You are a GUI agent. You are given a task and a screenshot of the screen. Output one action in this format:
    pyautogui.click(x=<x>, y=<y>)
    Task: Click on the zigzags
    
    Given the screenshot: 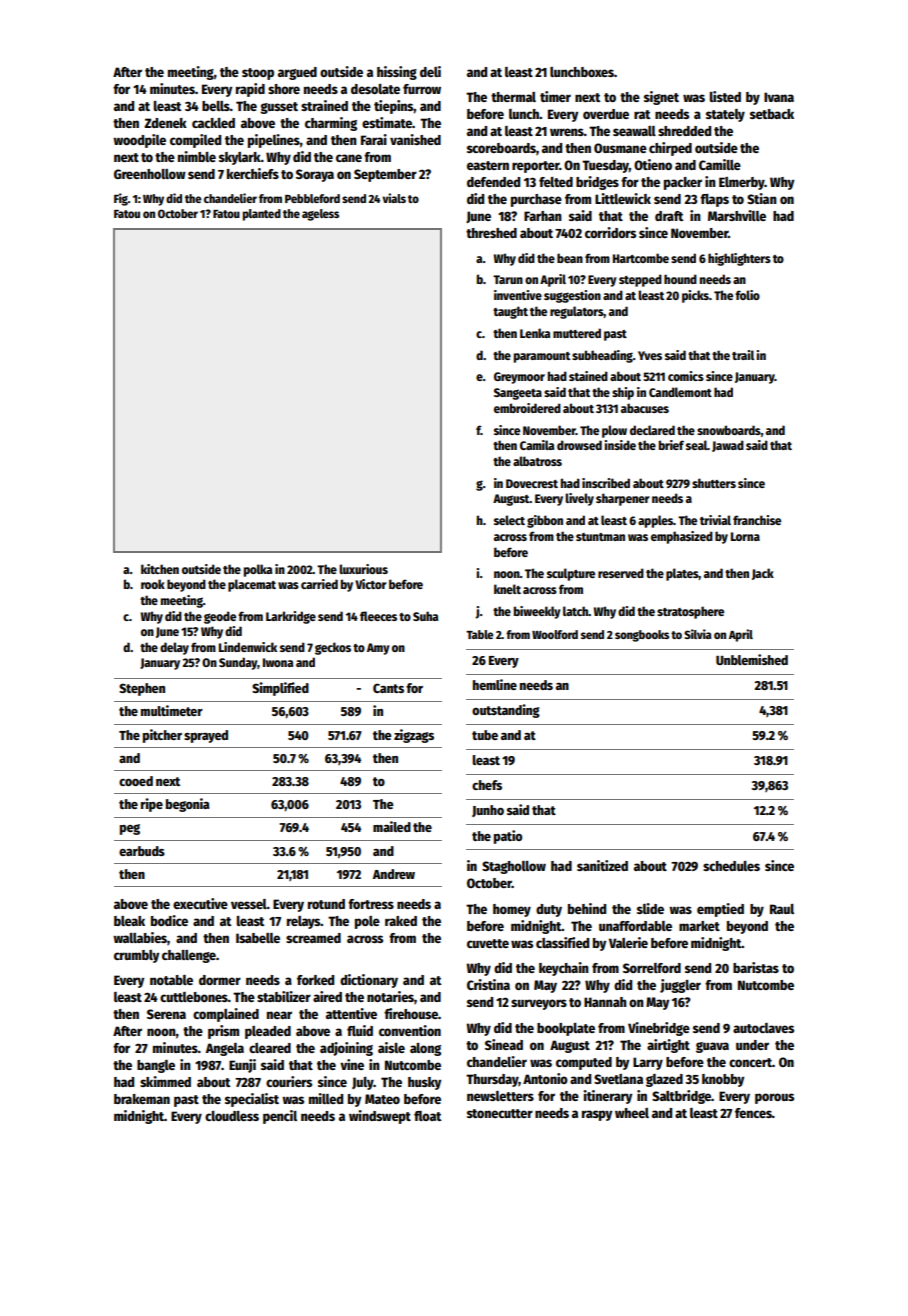 What is the action you would take?
    pyautogui.click(x=414, y=736)
